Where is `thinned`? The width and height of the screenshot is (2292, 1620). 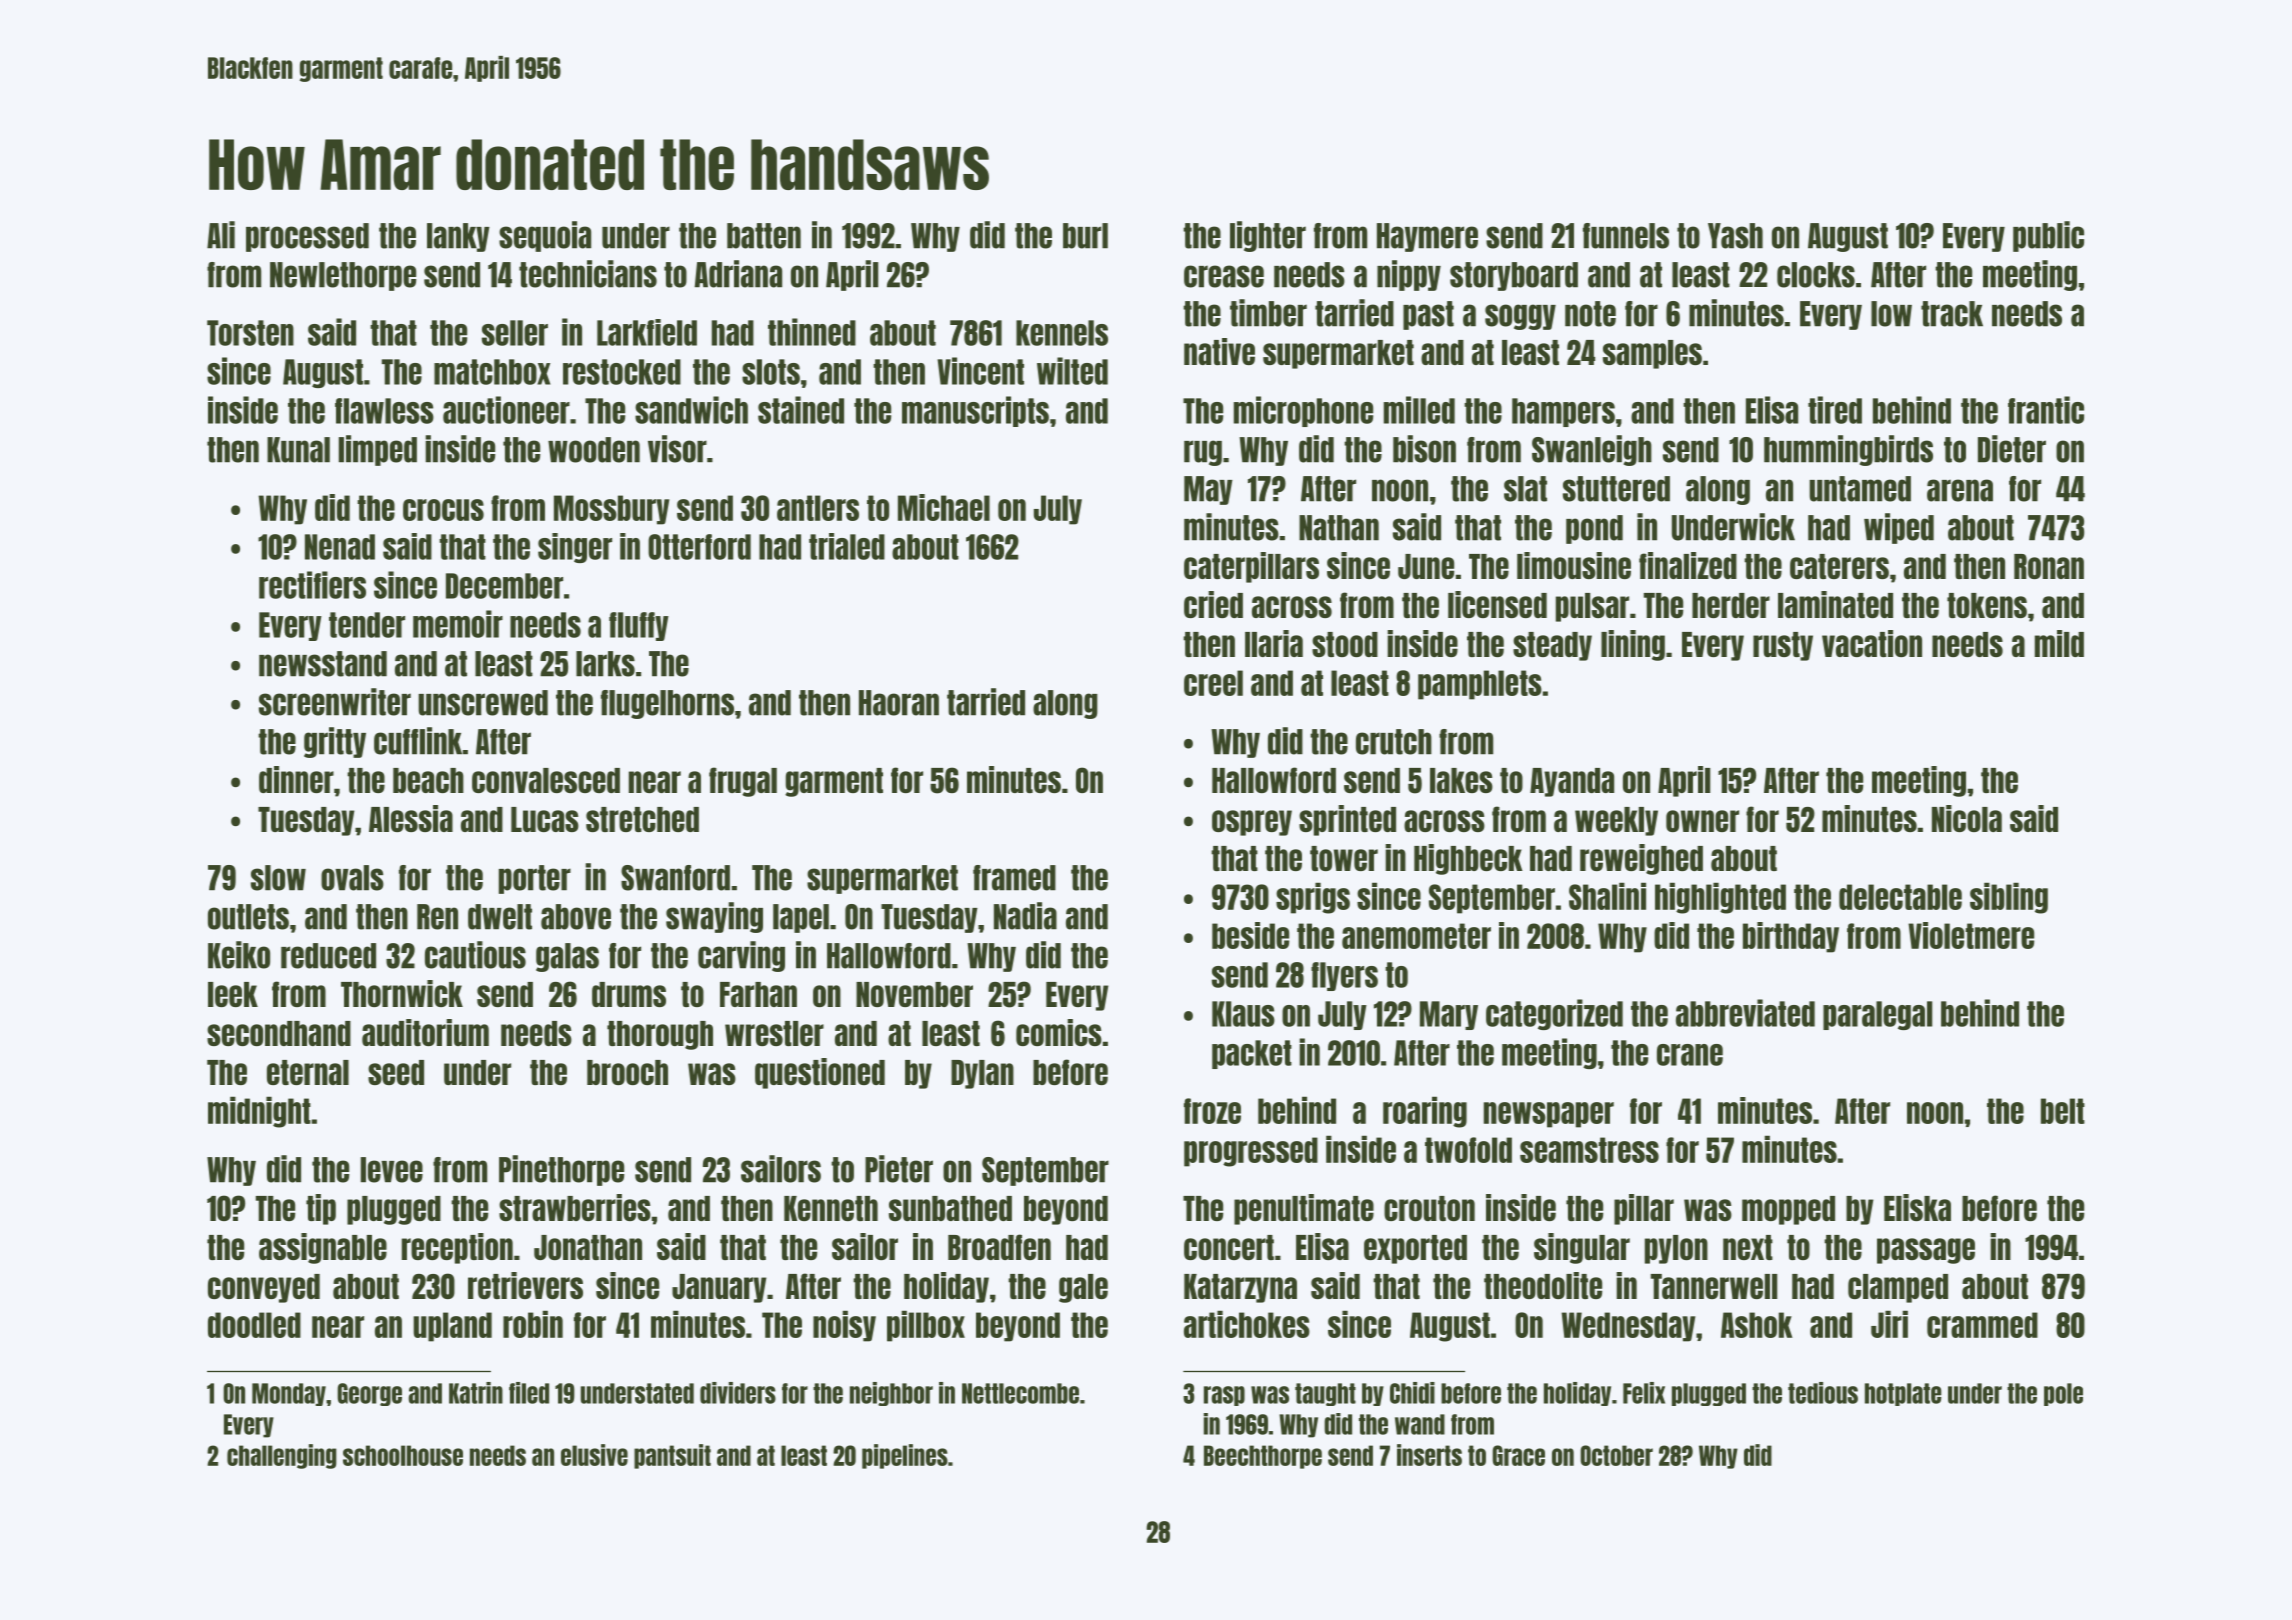 thinned is located at coordinates (812, 332).
